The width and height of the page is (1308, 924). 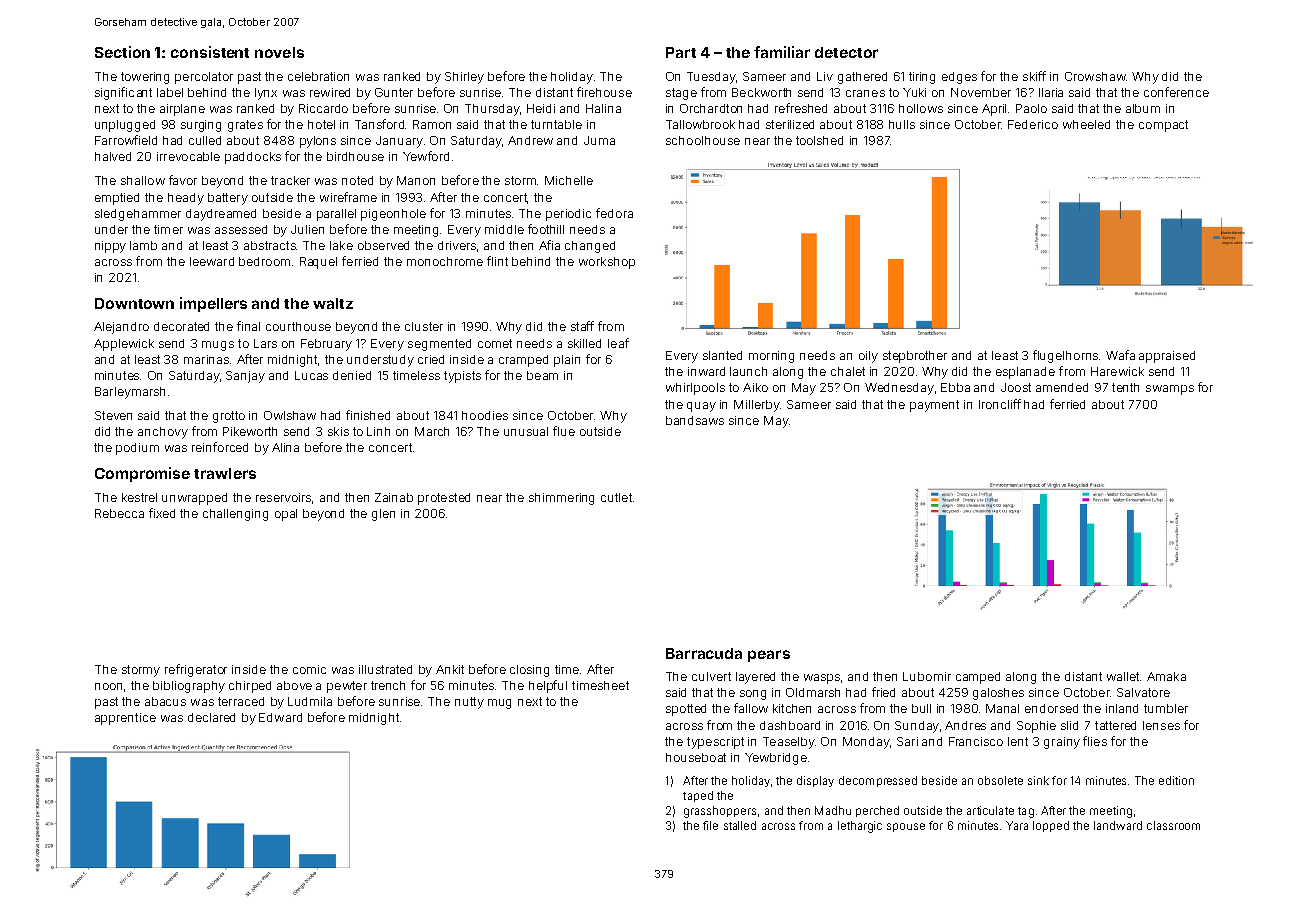 I want to click on glen, so click(x=383, y=515).
